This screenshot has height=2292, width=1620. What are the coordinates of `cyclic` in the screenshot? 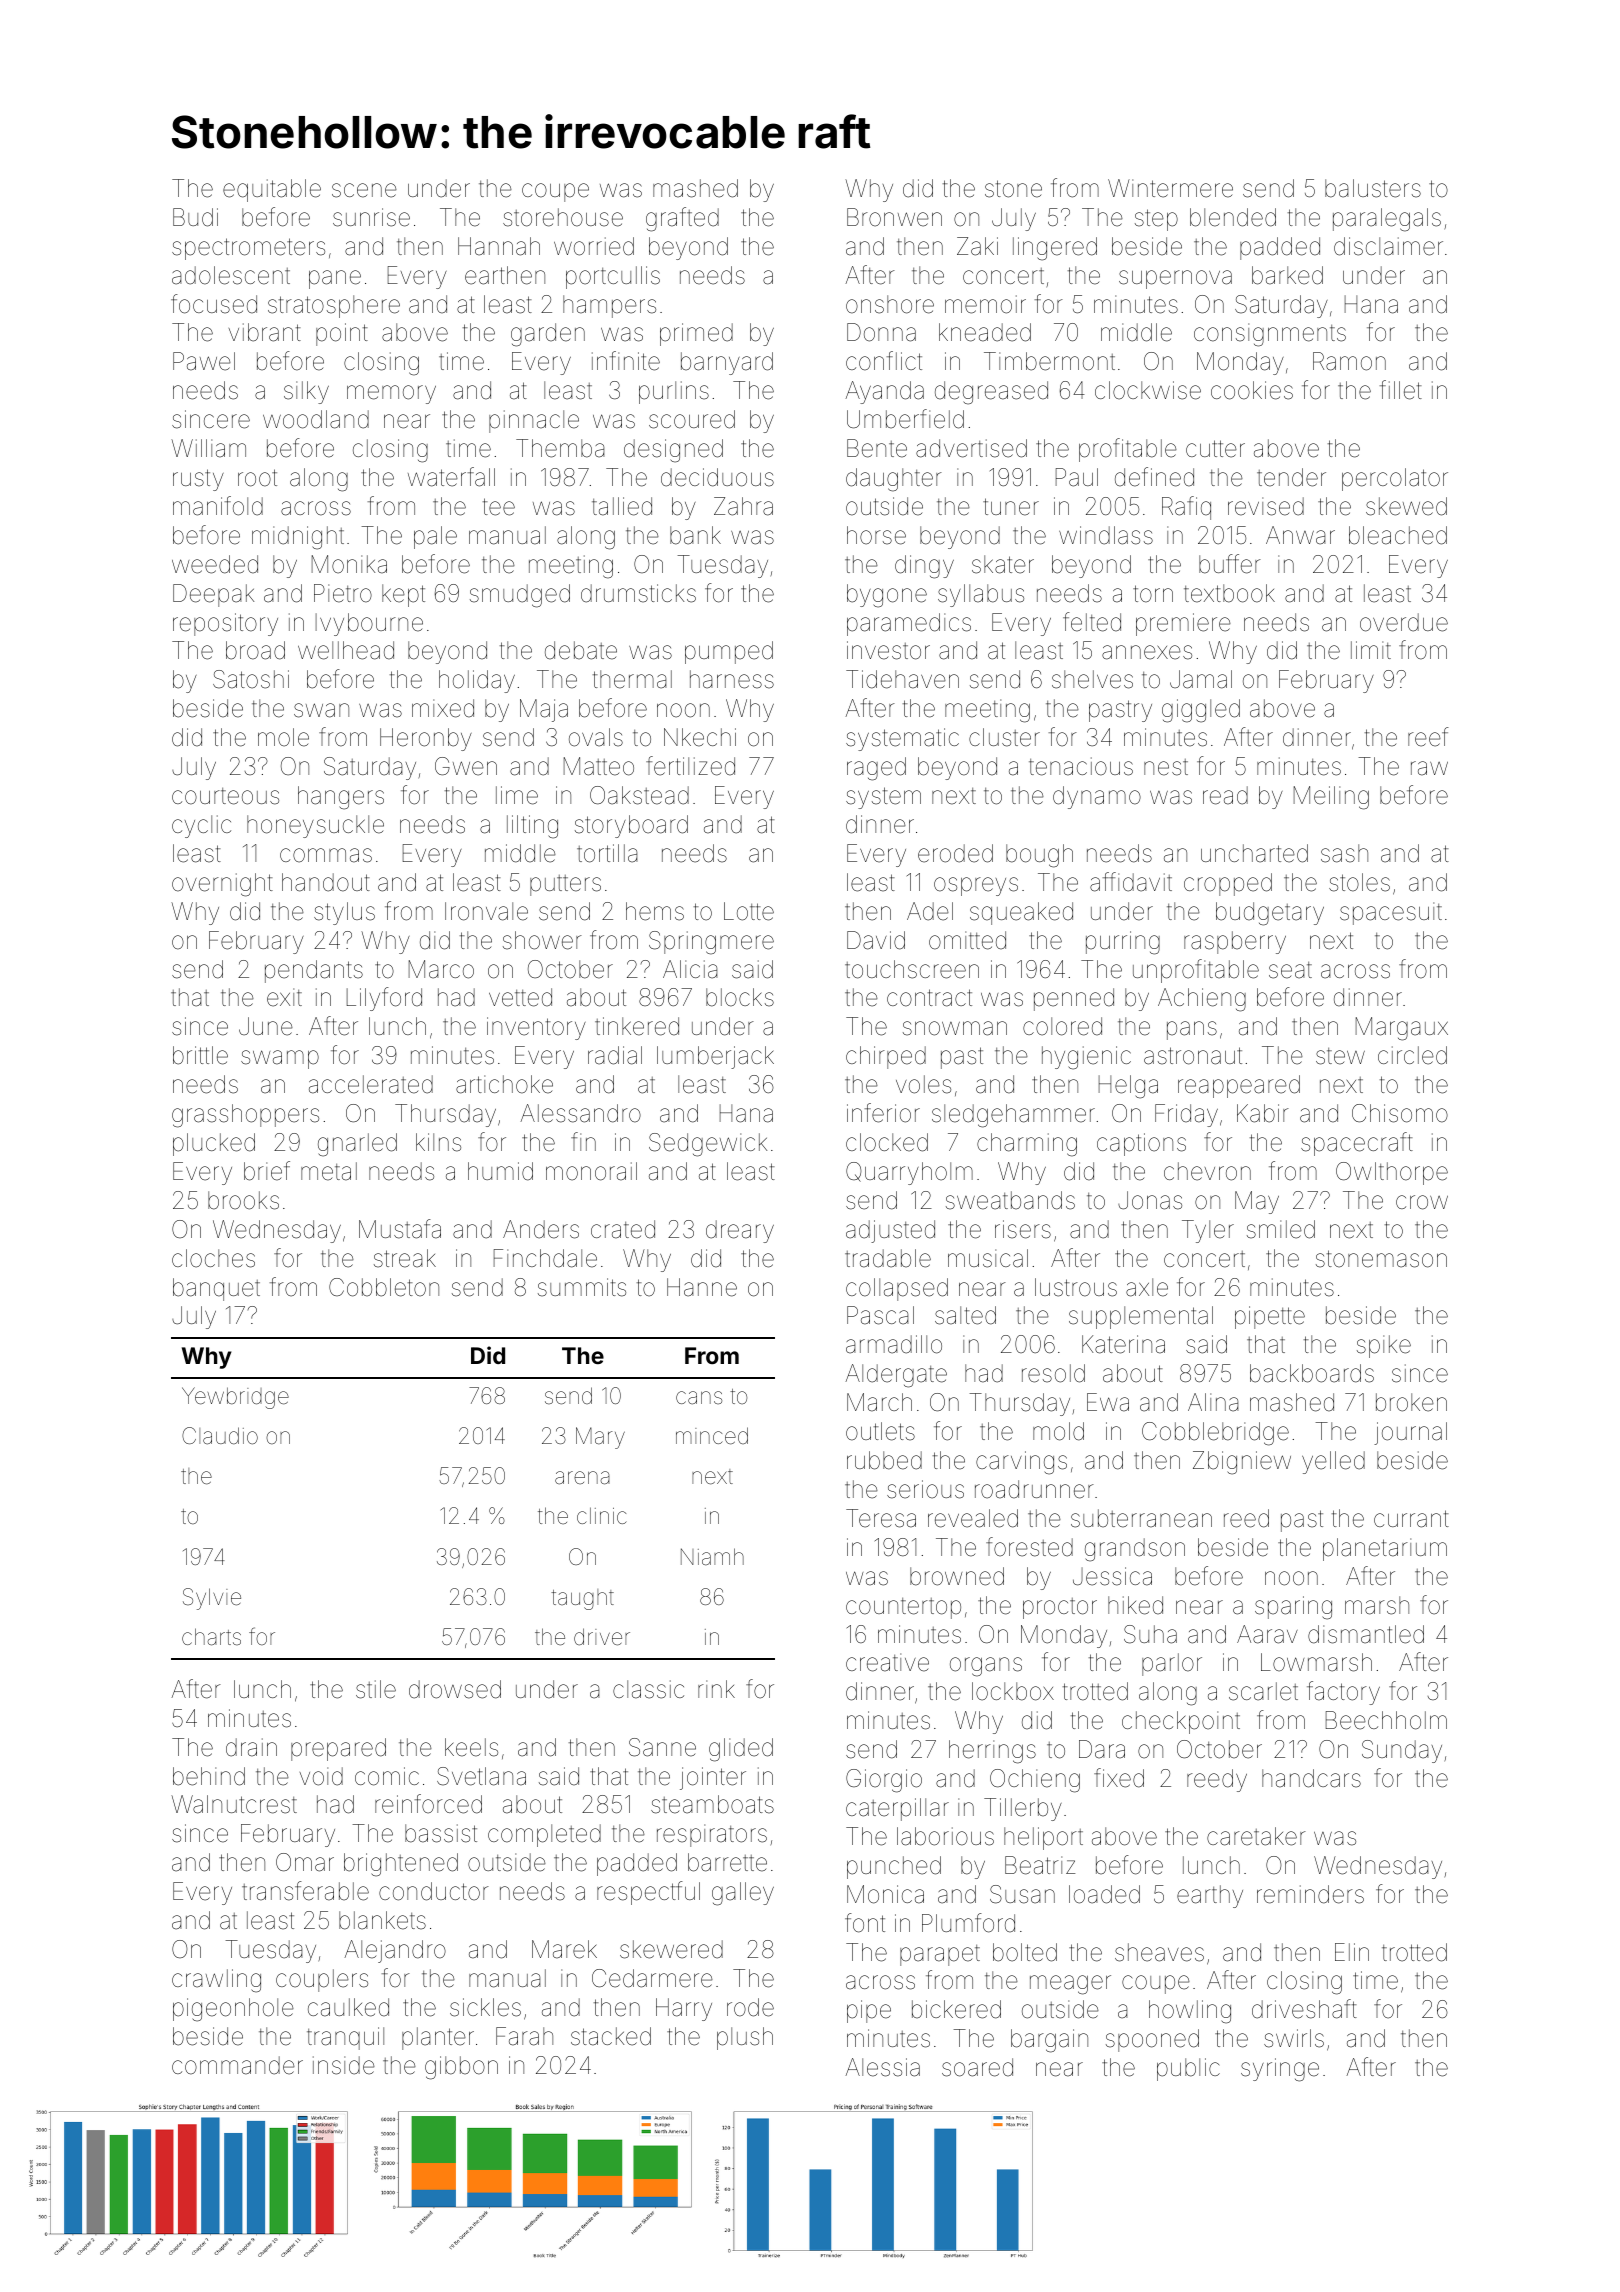 It's located at (201, 826).
